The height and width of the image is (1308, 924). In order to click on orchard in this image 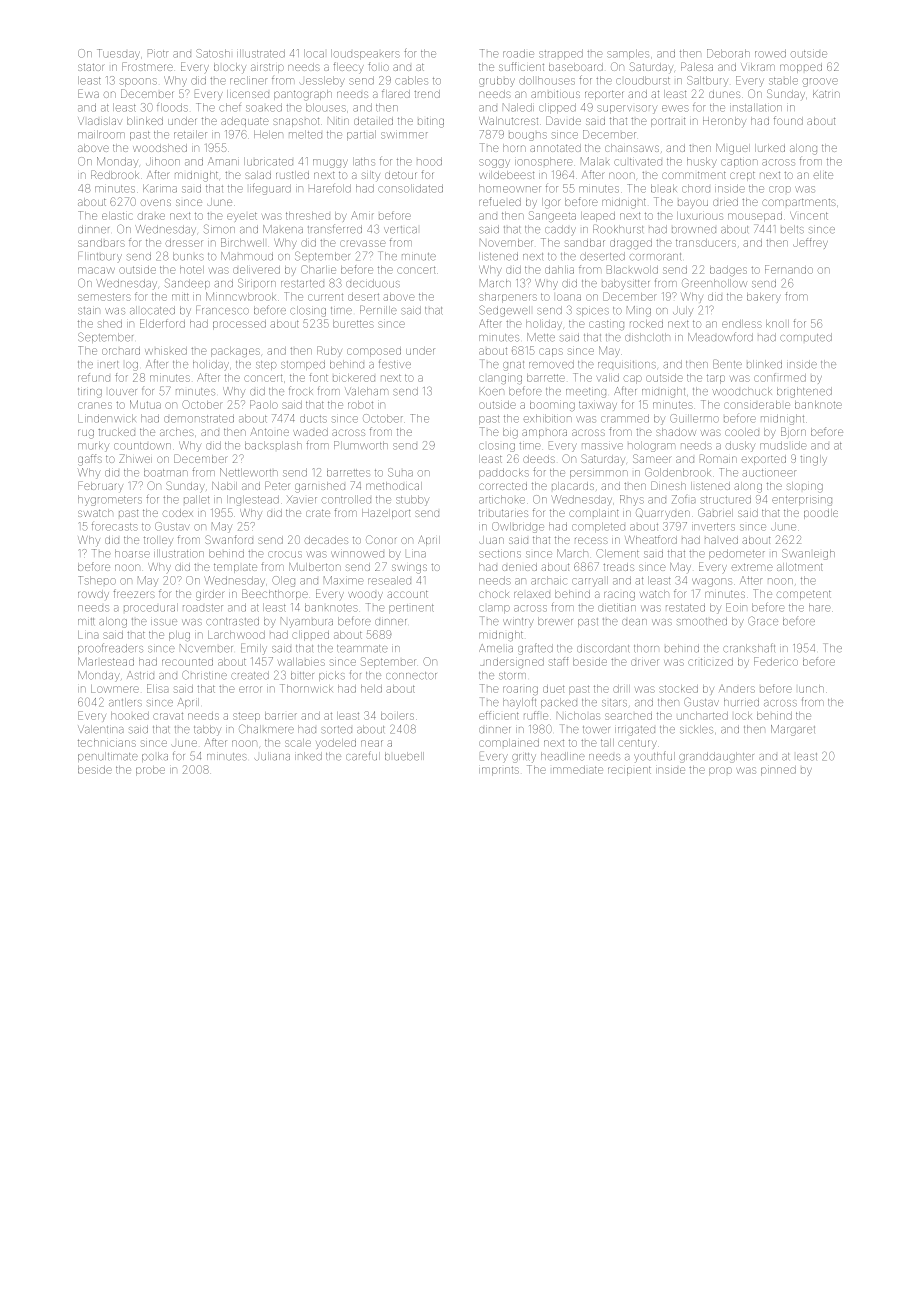, I will do `click(121, 351)`.
